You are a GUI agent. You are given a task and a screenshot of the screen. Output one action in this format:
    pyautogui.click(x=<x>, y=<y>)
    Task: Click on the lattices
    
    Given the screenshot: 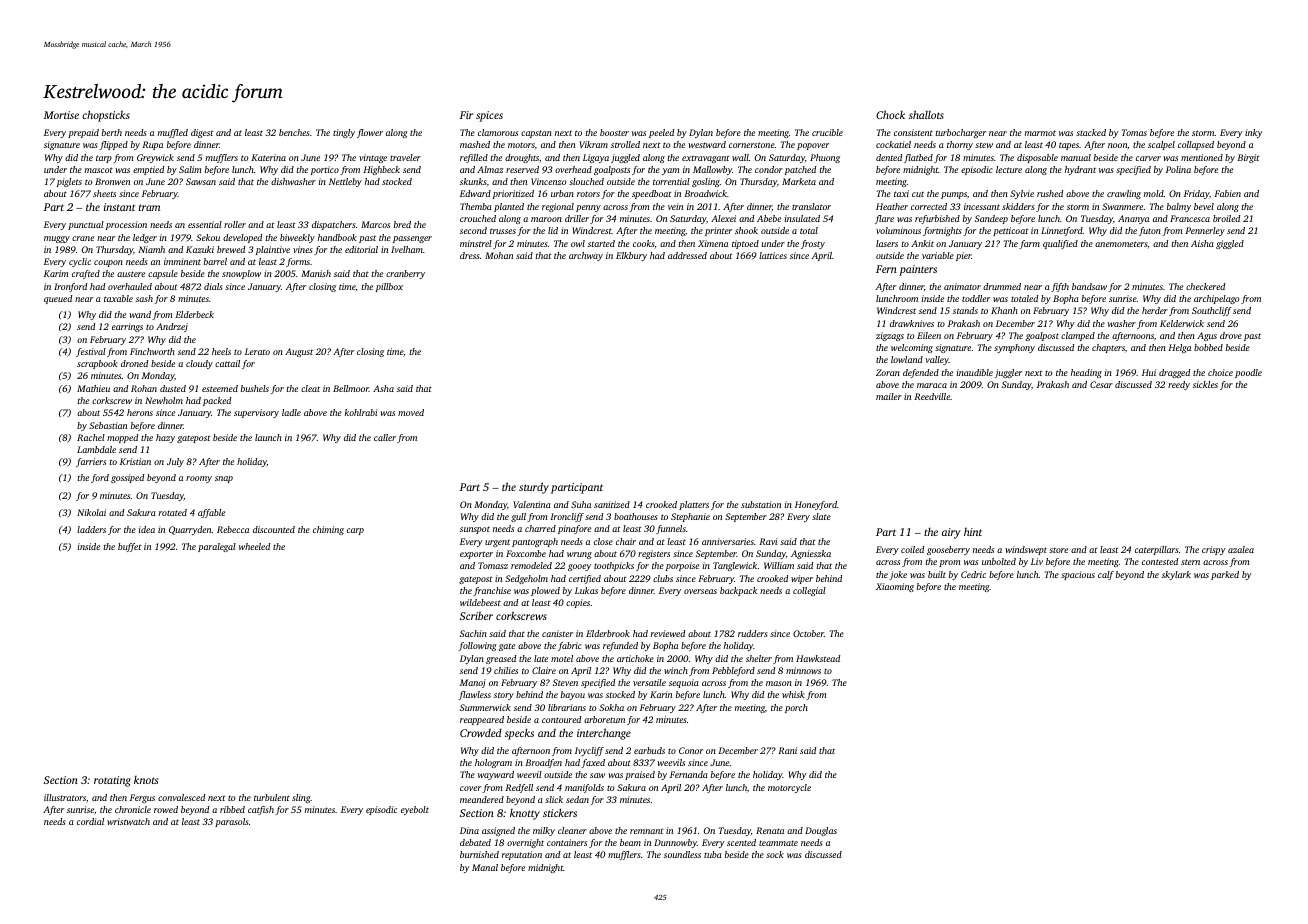 What is the action you would take?
    pyautogui.click(x=773, y=255)
